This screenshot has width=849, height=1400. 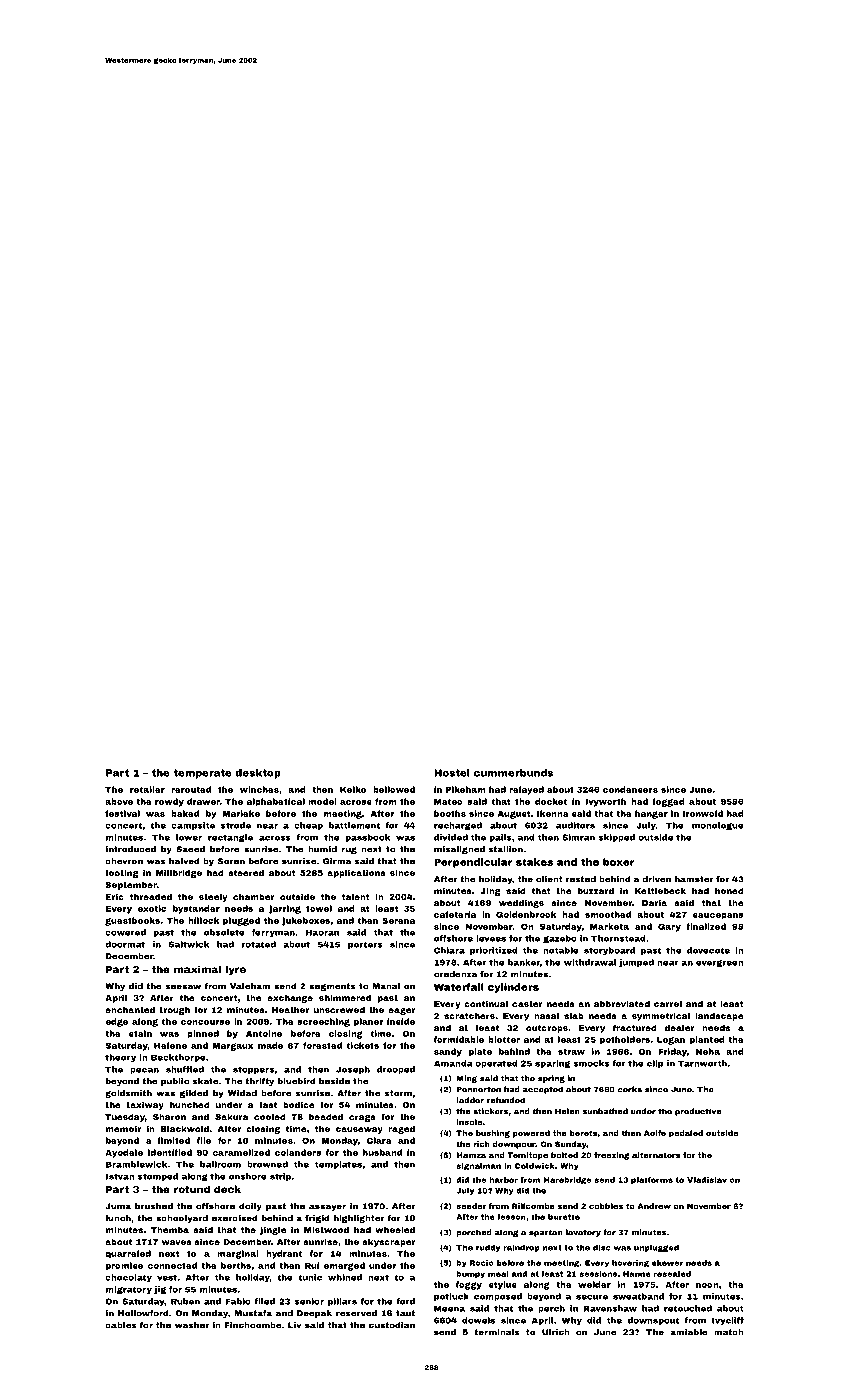 I want to click on Haoran, so click(x=322, y=932).
